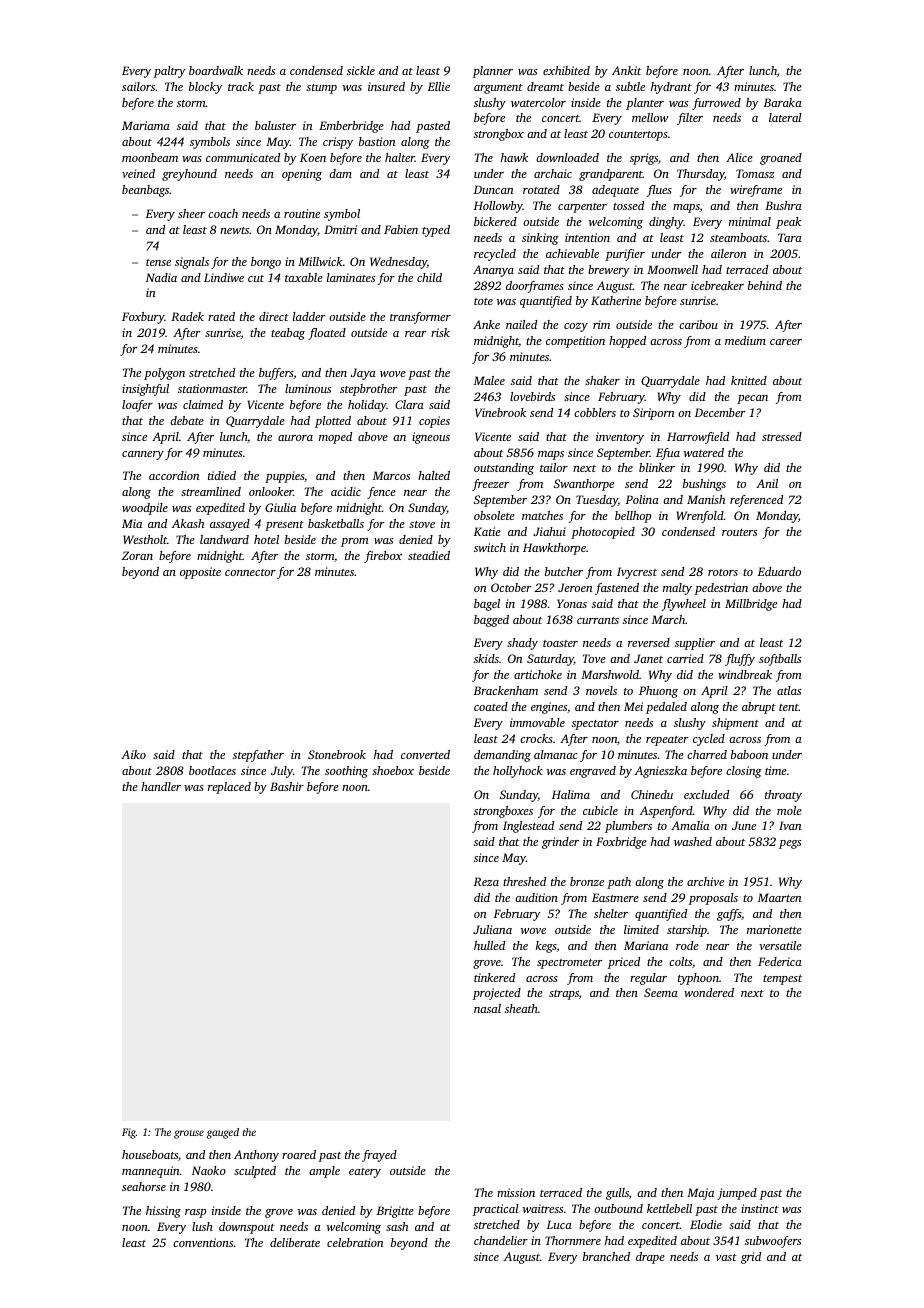  I want to click on Tara, so click(790, 237).
